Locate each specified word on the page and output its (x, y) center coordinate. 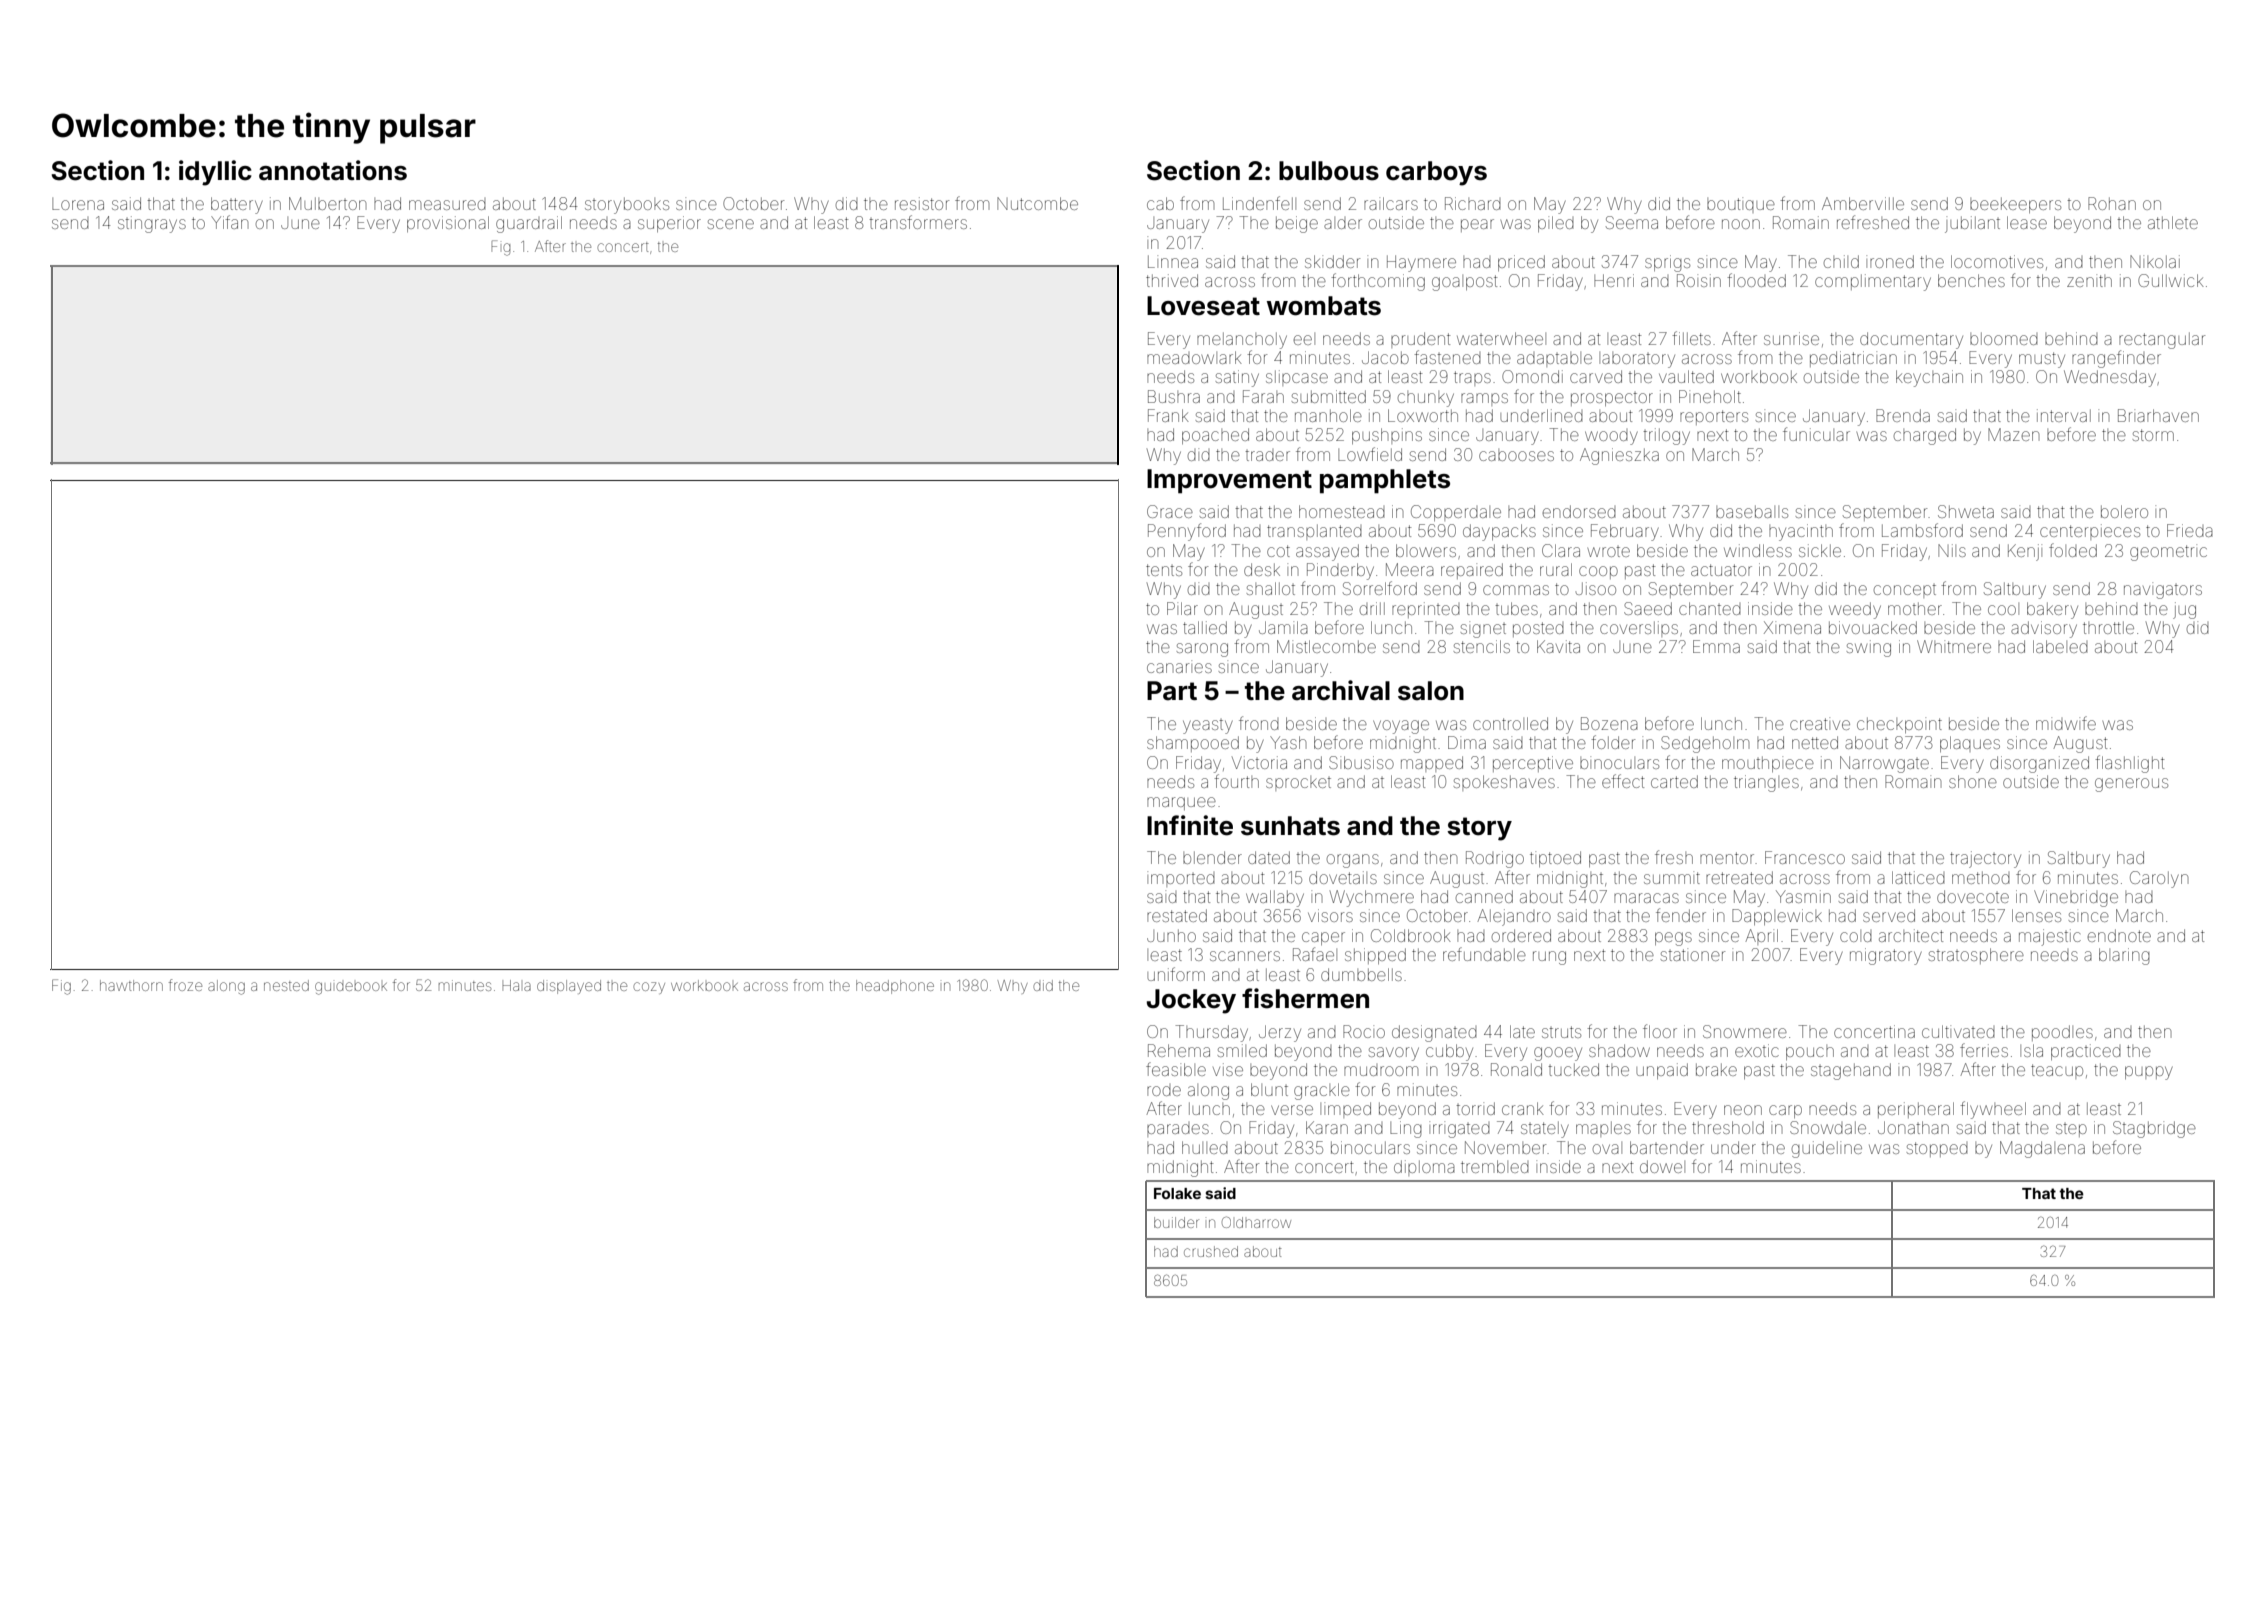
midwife (2066, 723)
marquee (1181, 803)
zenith (2089, 280)
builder (1176, 1222)
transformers (918, 222)
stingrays (152, 224)
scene (731, 224)
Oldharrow (1256, 1222)
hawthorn (131, 985)
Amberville (1863, 203)
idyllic (215, 173)
